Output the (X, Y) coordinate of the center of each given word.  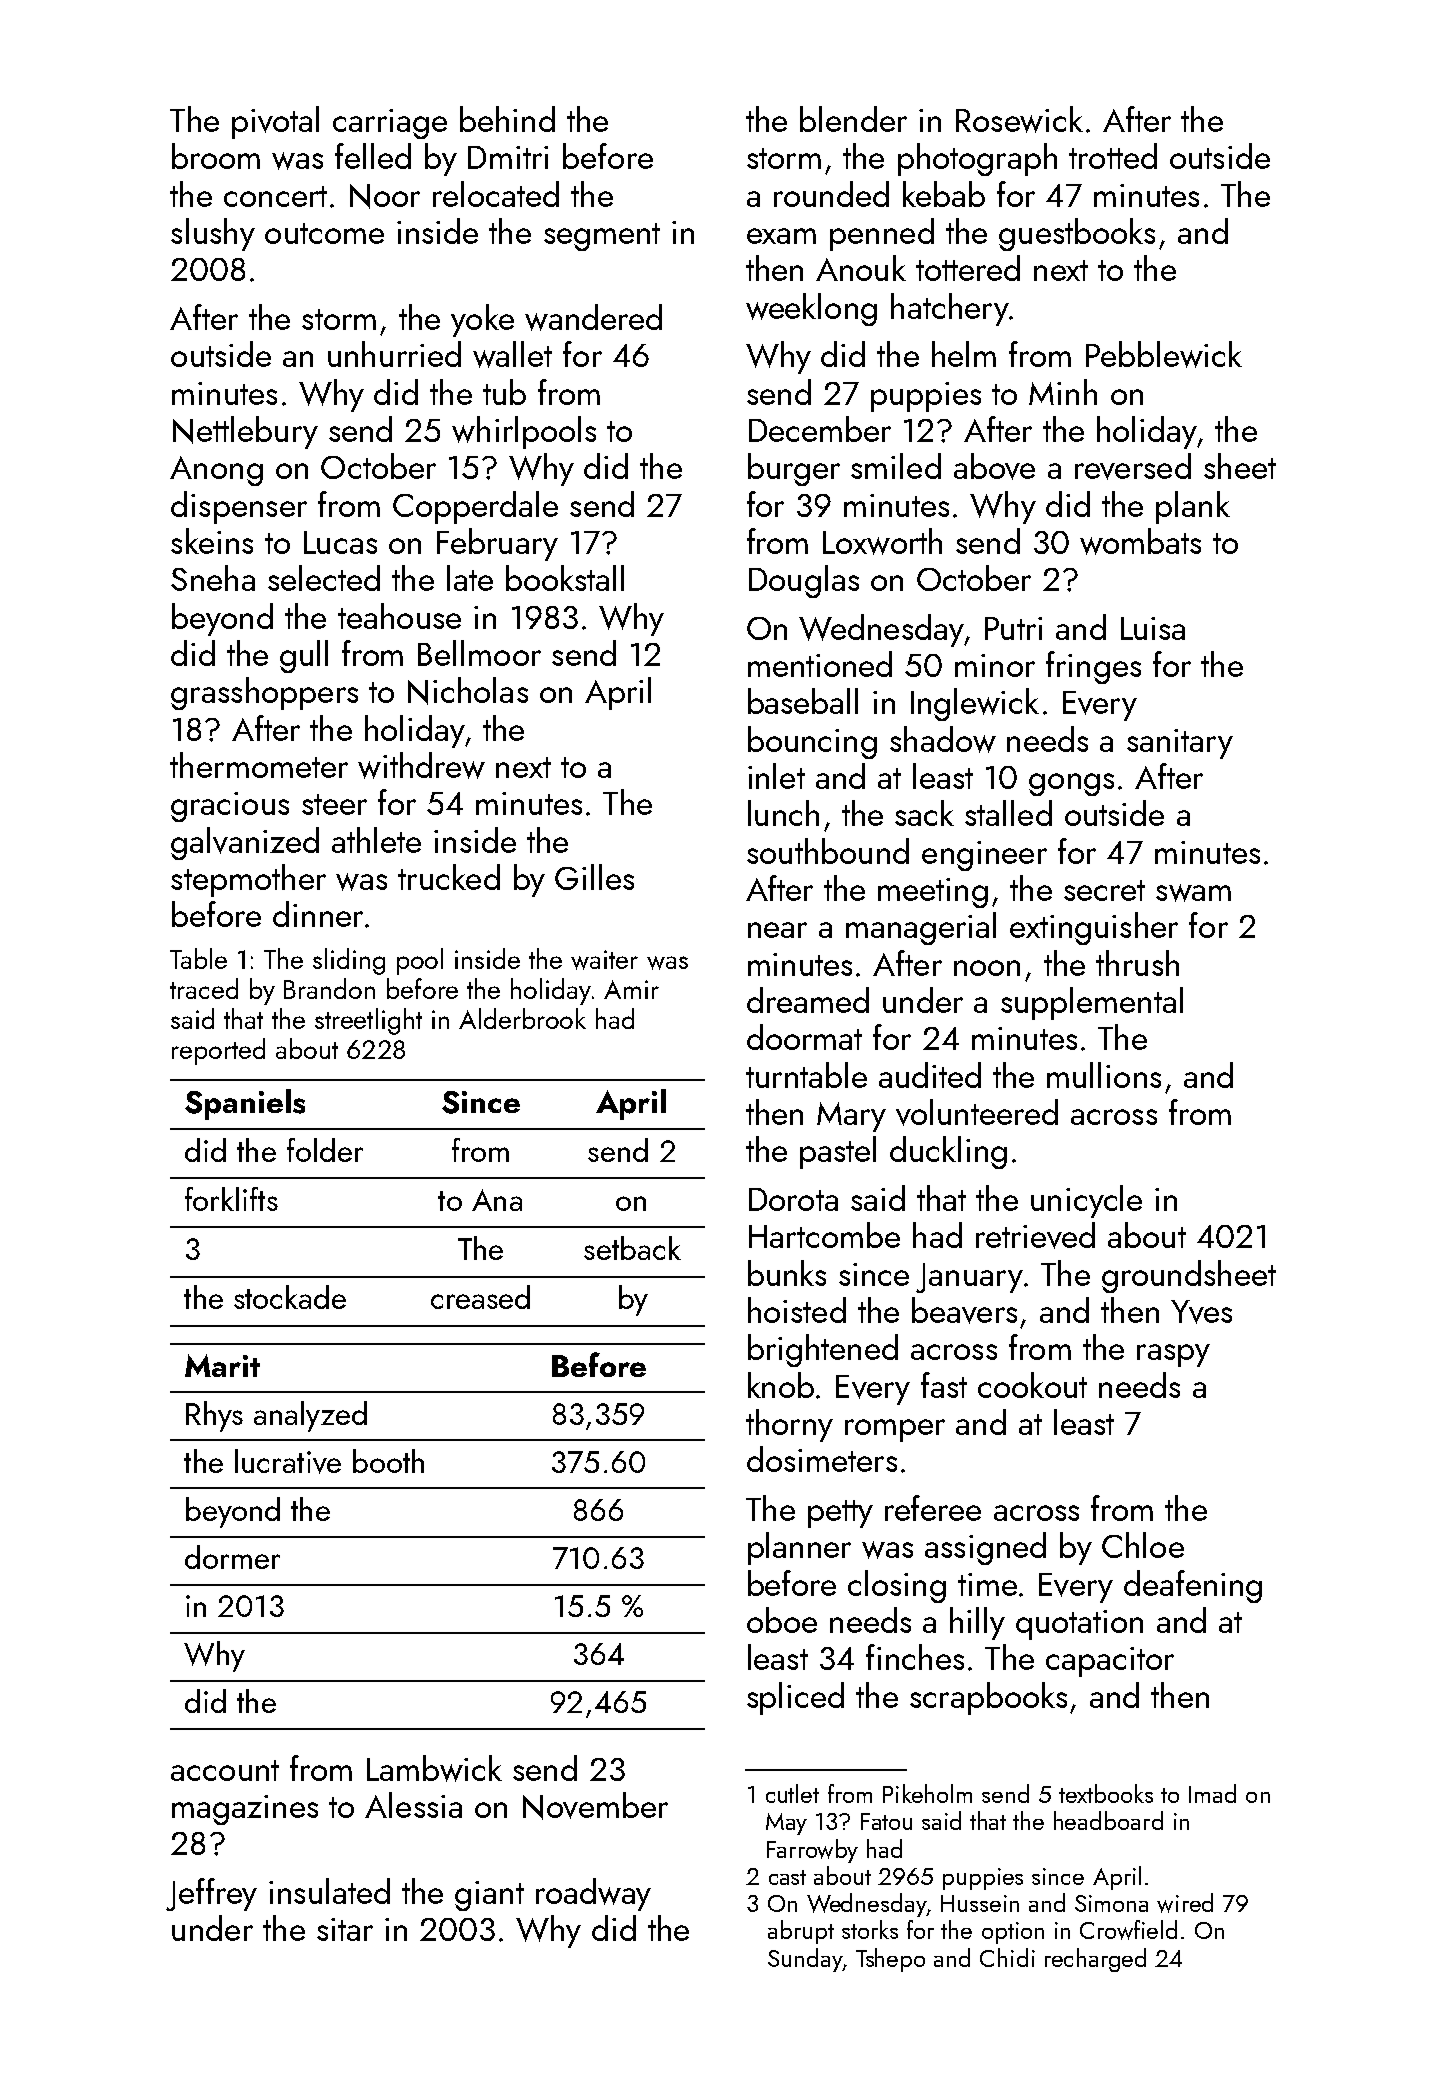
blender (853, 119)
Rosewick (1019, 119)
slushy (213, 234)
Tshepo (890, 1960)
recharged (1095, 1960)
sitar (345, 1929)
